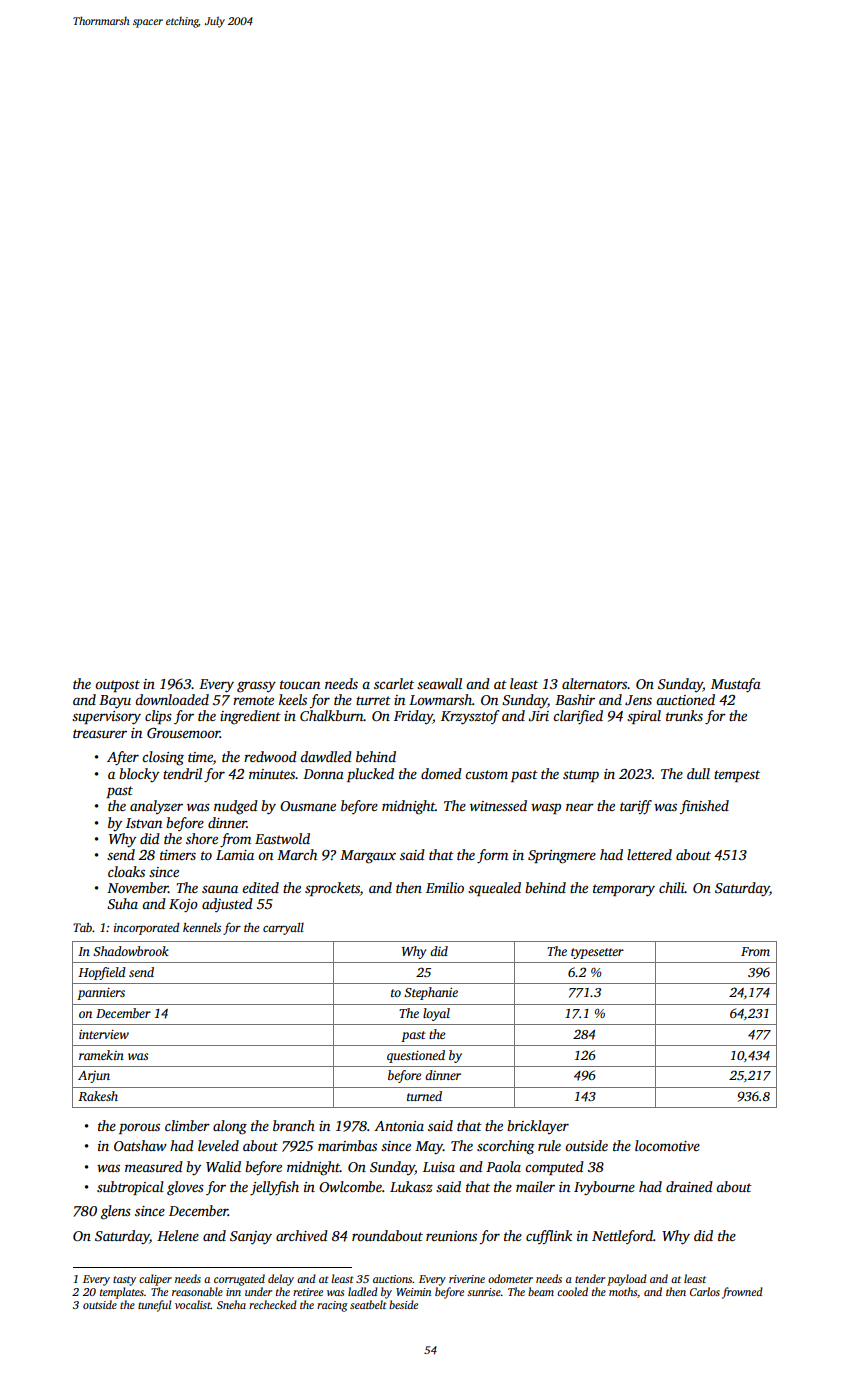 The height and width of the image is (1400, 849). What do you see at coordinates (350, 1186) in the image?
I see `Owlcombe` at bounding box center [350, 1186].
